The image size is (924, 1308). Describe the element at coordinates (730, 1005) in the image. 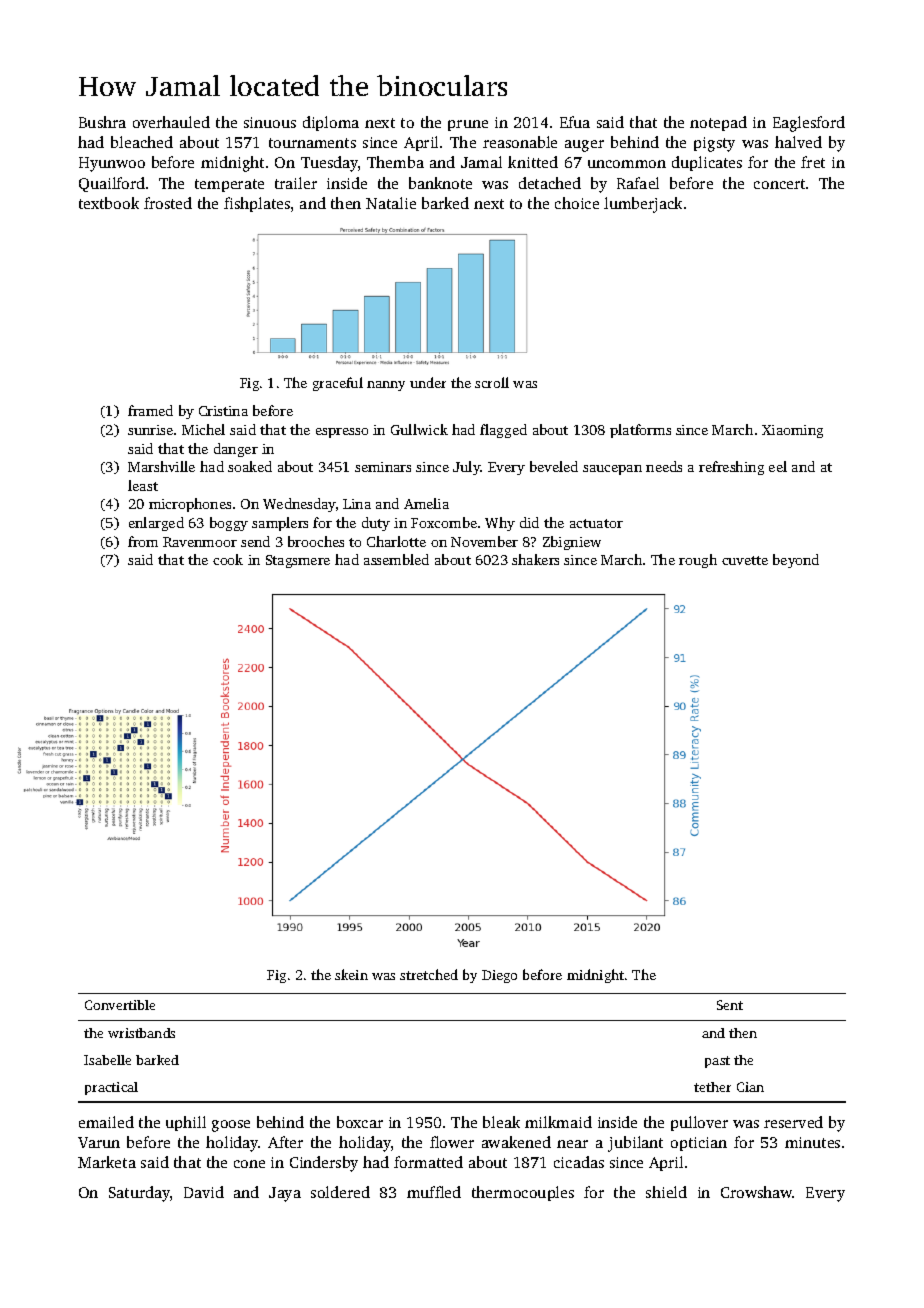

I see `Sent` at that location.
